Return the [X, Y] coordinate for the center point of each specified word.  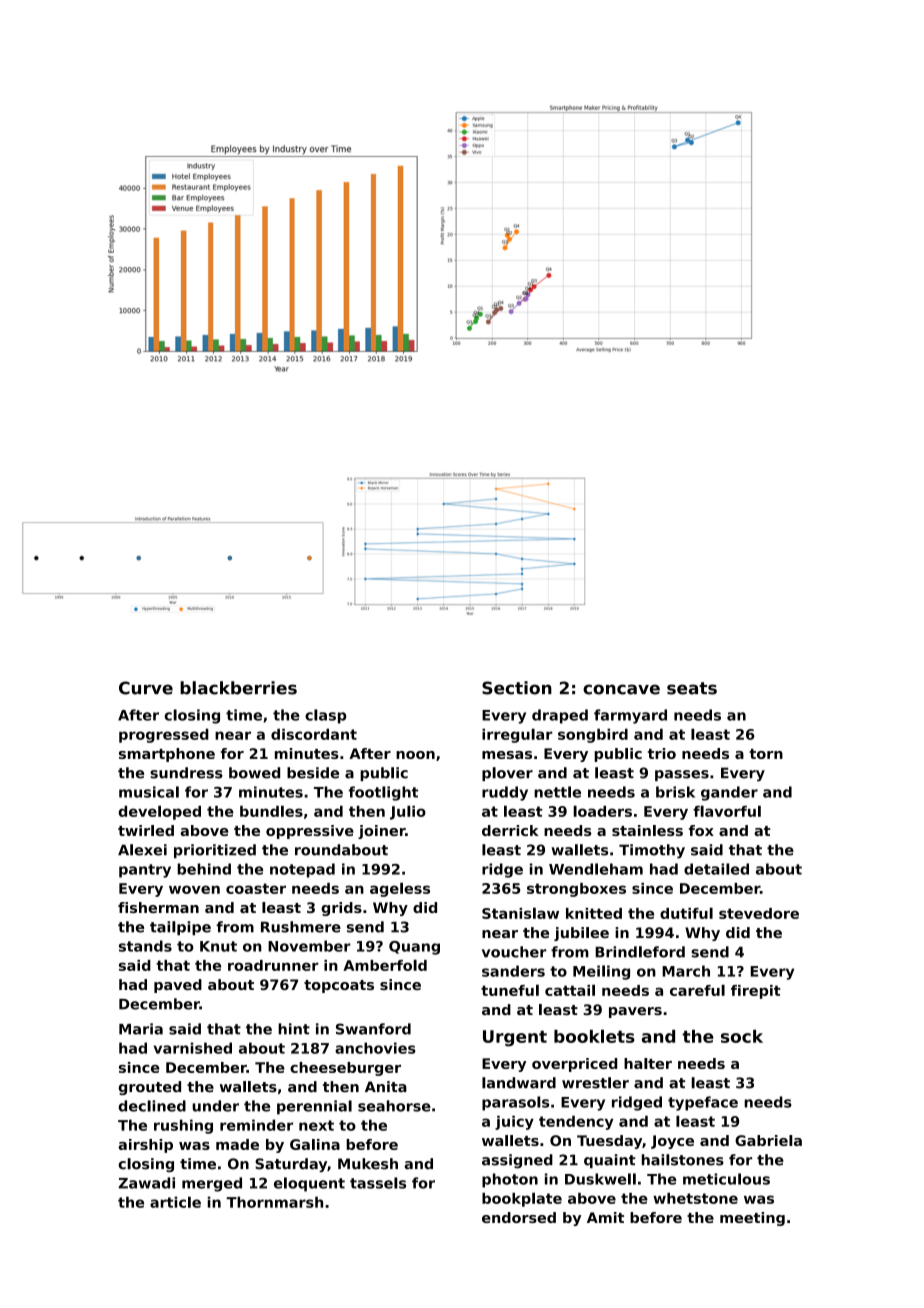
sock [742, 1036]
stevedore [759, 913]
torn [766, 754]
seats [692, 688]
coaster [256, 888]
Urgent [515, 1038]
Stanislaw [520, 913]
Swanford [373, 1029]
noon [415, 755]
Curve [146, 688]
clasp [326, 716]
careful [697, 990]
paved [178, 986]
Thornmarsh [274, 1202]
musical [149, 792]
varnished [193, 1048]
